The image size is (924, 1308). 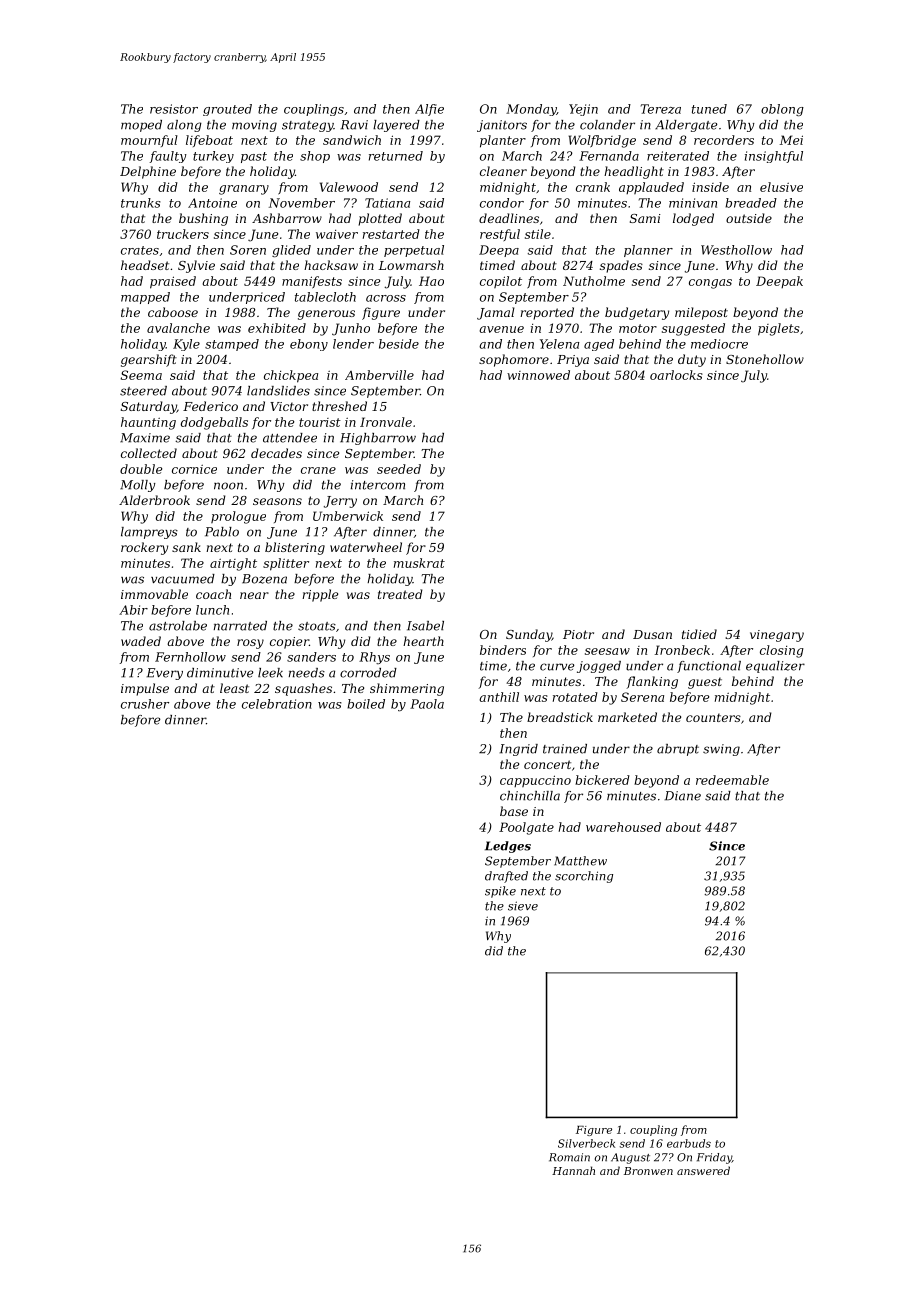 I want to click on spike, so click(x=500, y=892).
